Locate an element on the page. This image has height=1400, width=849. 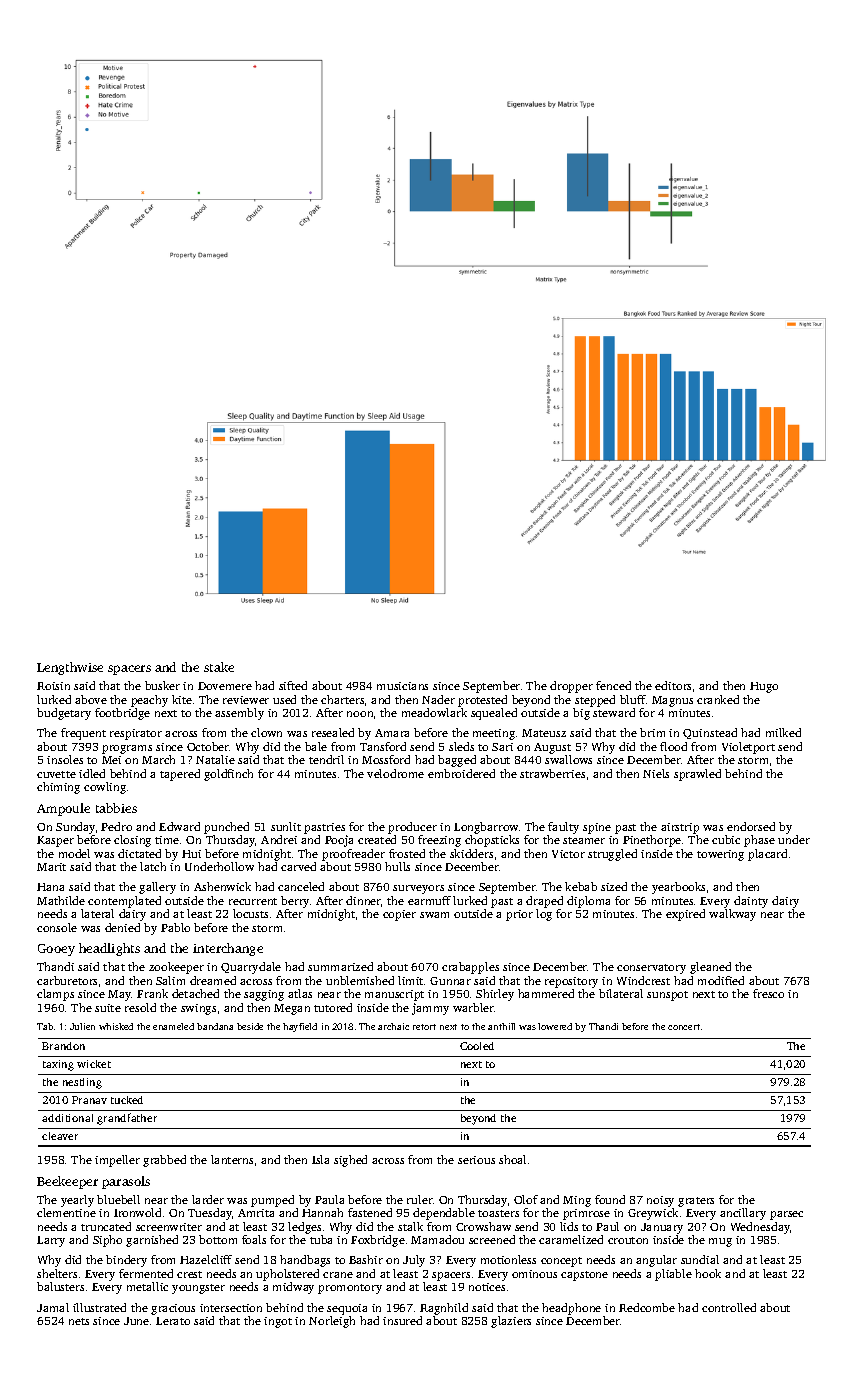
goldfinch is located at coordinates (228, 775).
